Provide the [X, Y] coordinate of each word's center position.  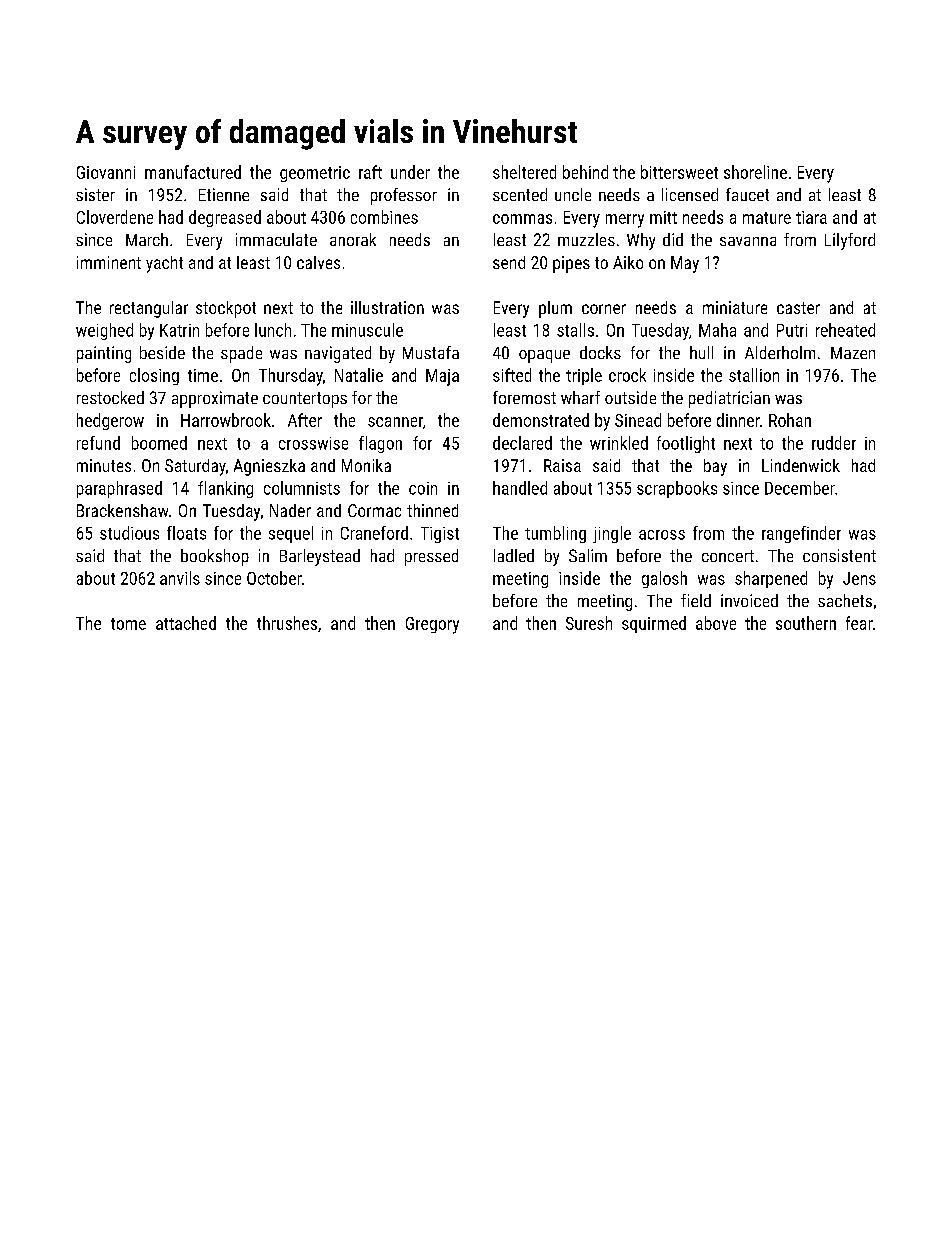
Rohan [790, 420]
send [509, 262]
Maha [717, 330]
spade [241, 354]
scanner [395, 422]
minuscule [367, 330]
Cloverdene [115, 217]
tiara [811, 217]
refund [98, 443]
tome [128, 624]
